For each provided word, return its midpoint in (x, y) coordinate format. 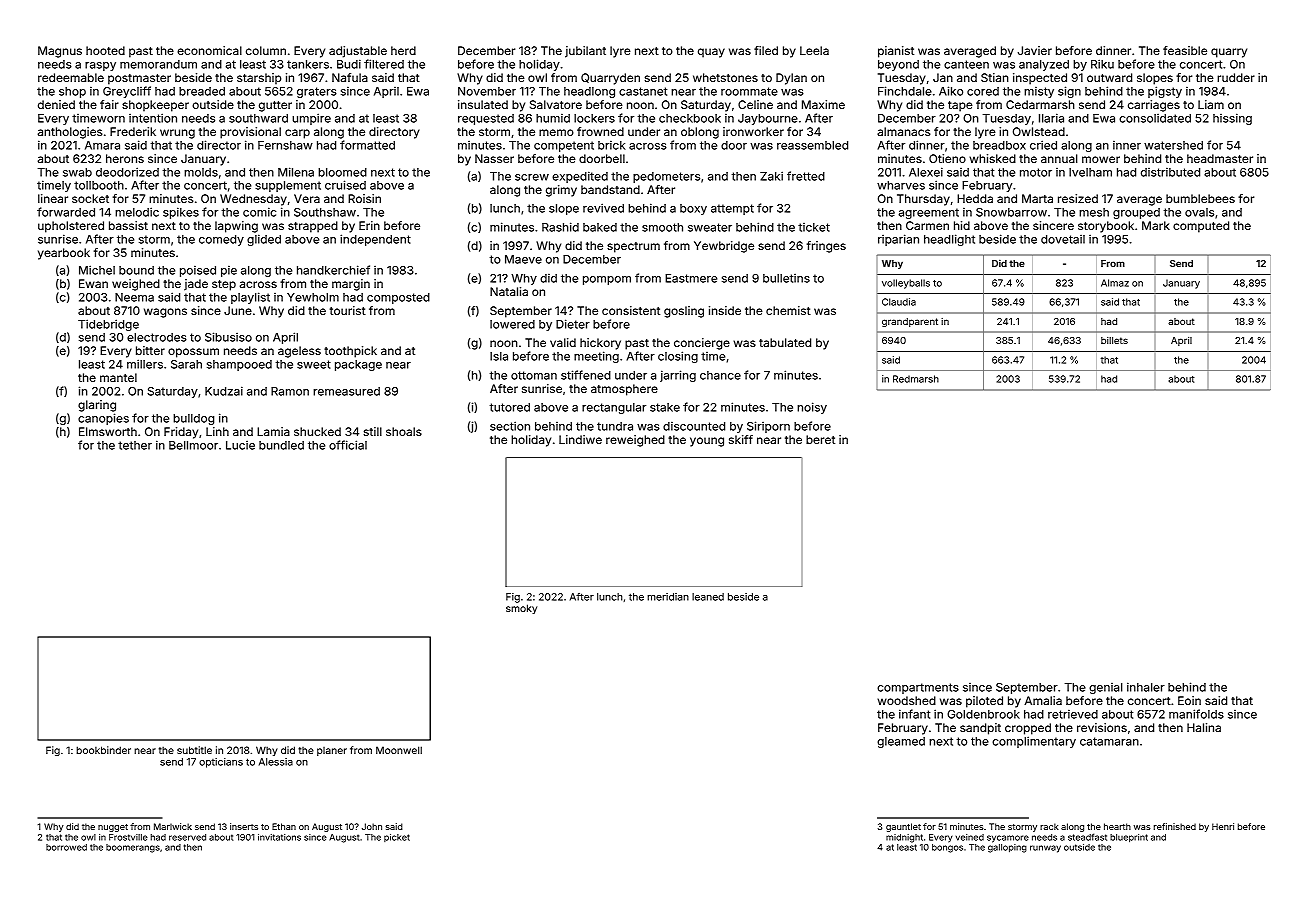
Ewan (93, 283)
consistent (631, 310)
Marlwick (173, 826)
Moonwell (399, 750)
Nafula (350, 77)
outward (1109, 77)
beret (820, 439)
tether (135, 445)
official (348, 445)
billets (1114, 340)
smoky (521, 609)
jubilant (585, 52)
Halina (1204, 727)
